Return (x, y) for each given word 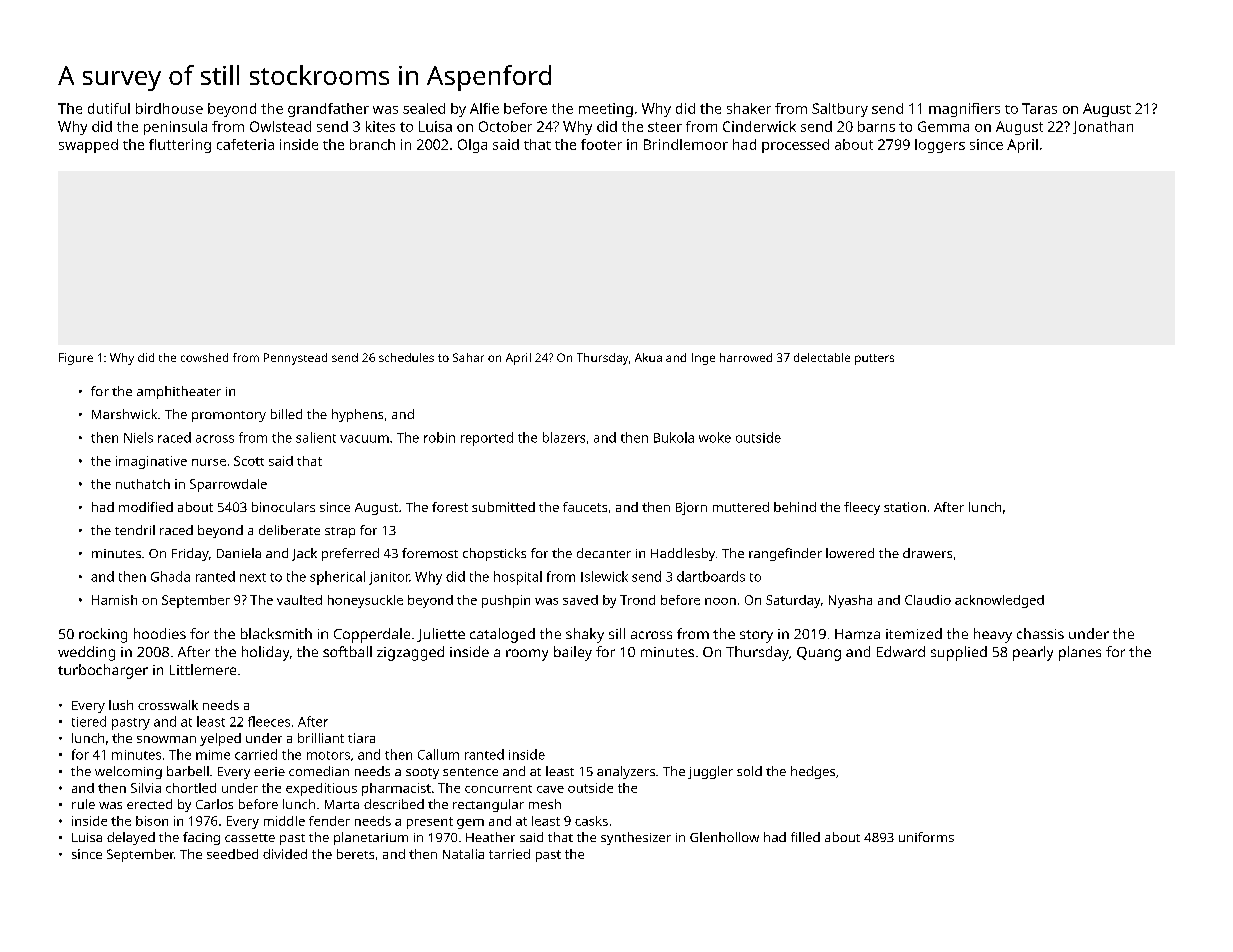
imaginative (151, 462)
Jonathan (1103, 127)
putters (874, 359)
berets (355, 854)
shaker (749, 108)
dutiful (109, 108)
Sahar (468, 357)
